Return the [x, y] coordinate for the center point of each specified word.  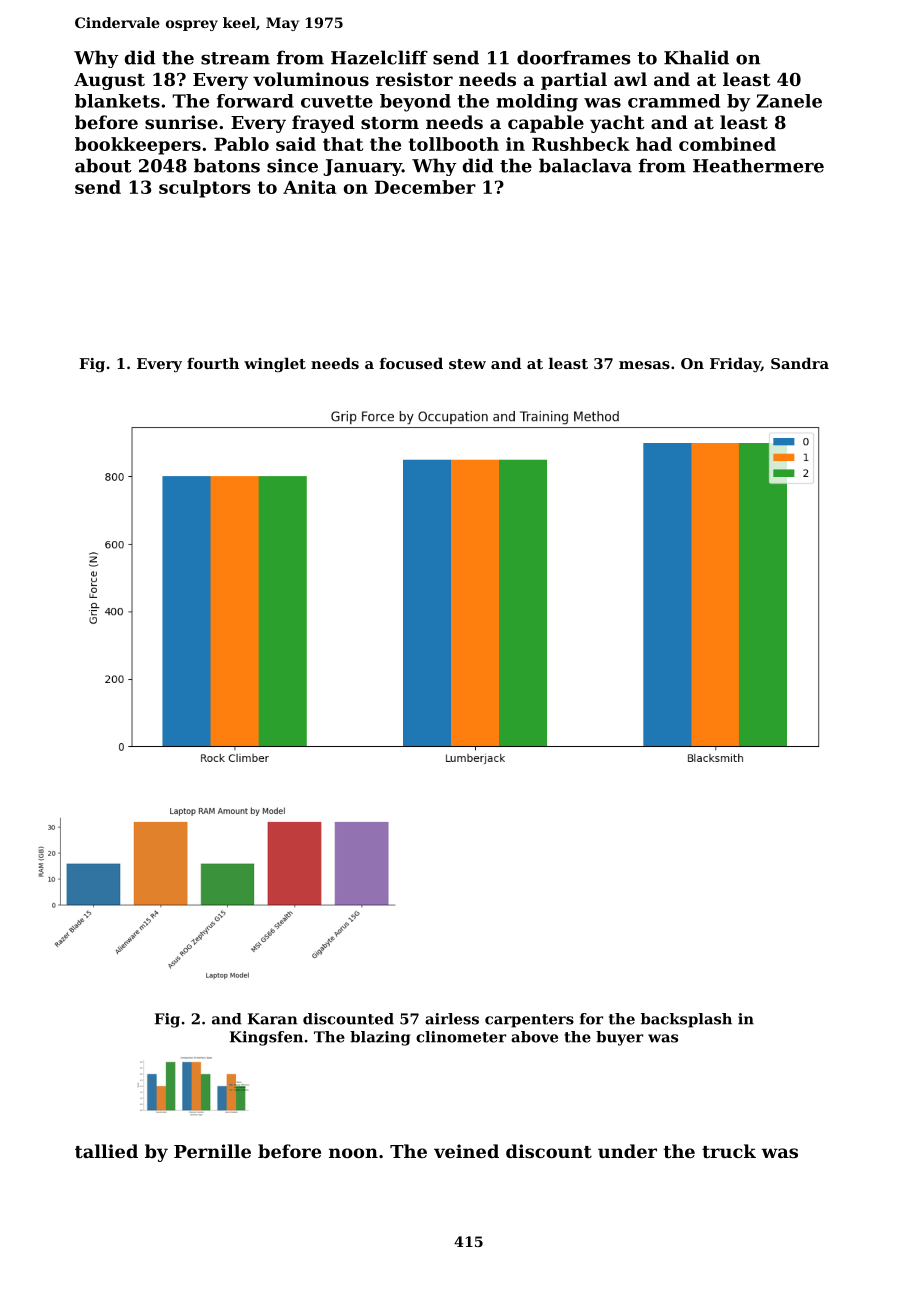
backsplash [686, 1020]
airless [452, 1019]
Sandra [800, 363]
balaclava [585, 165]
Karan [273, 1019]
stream [235, 58]
